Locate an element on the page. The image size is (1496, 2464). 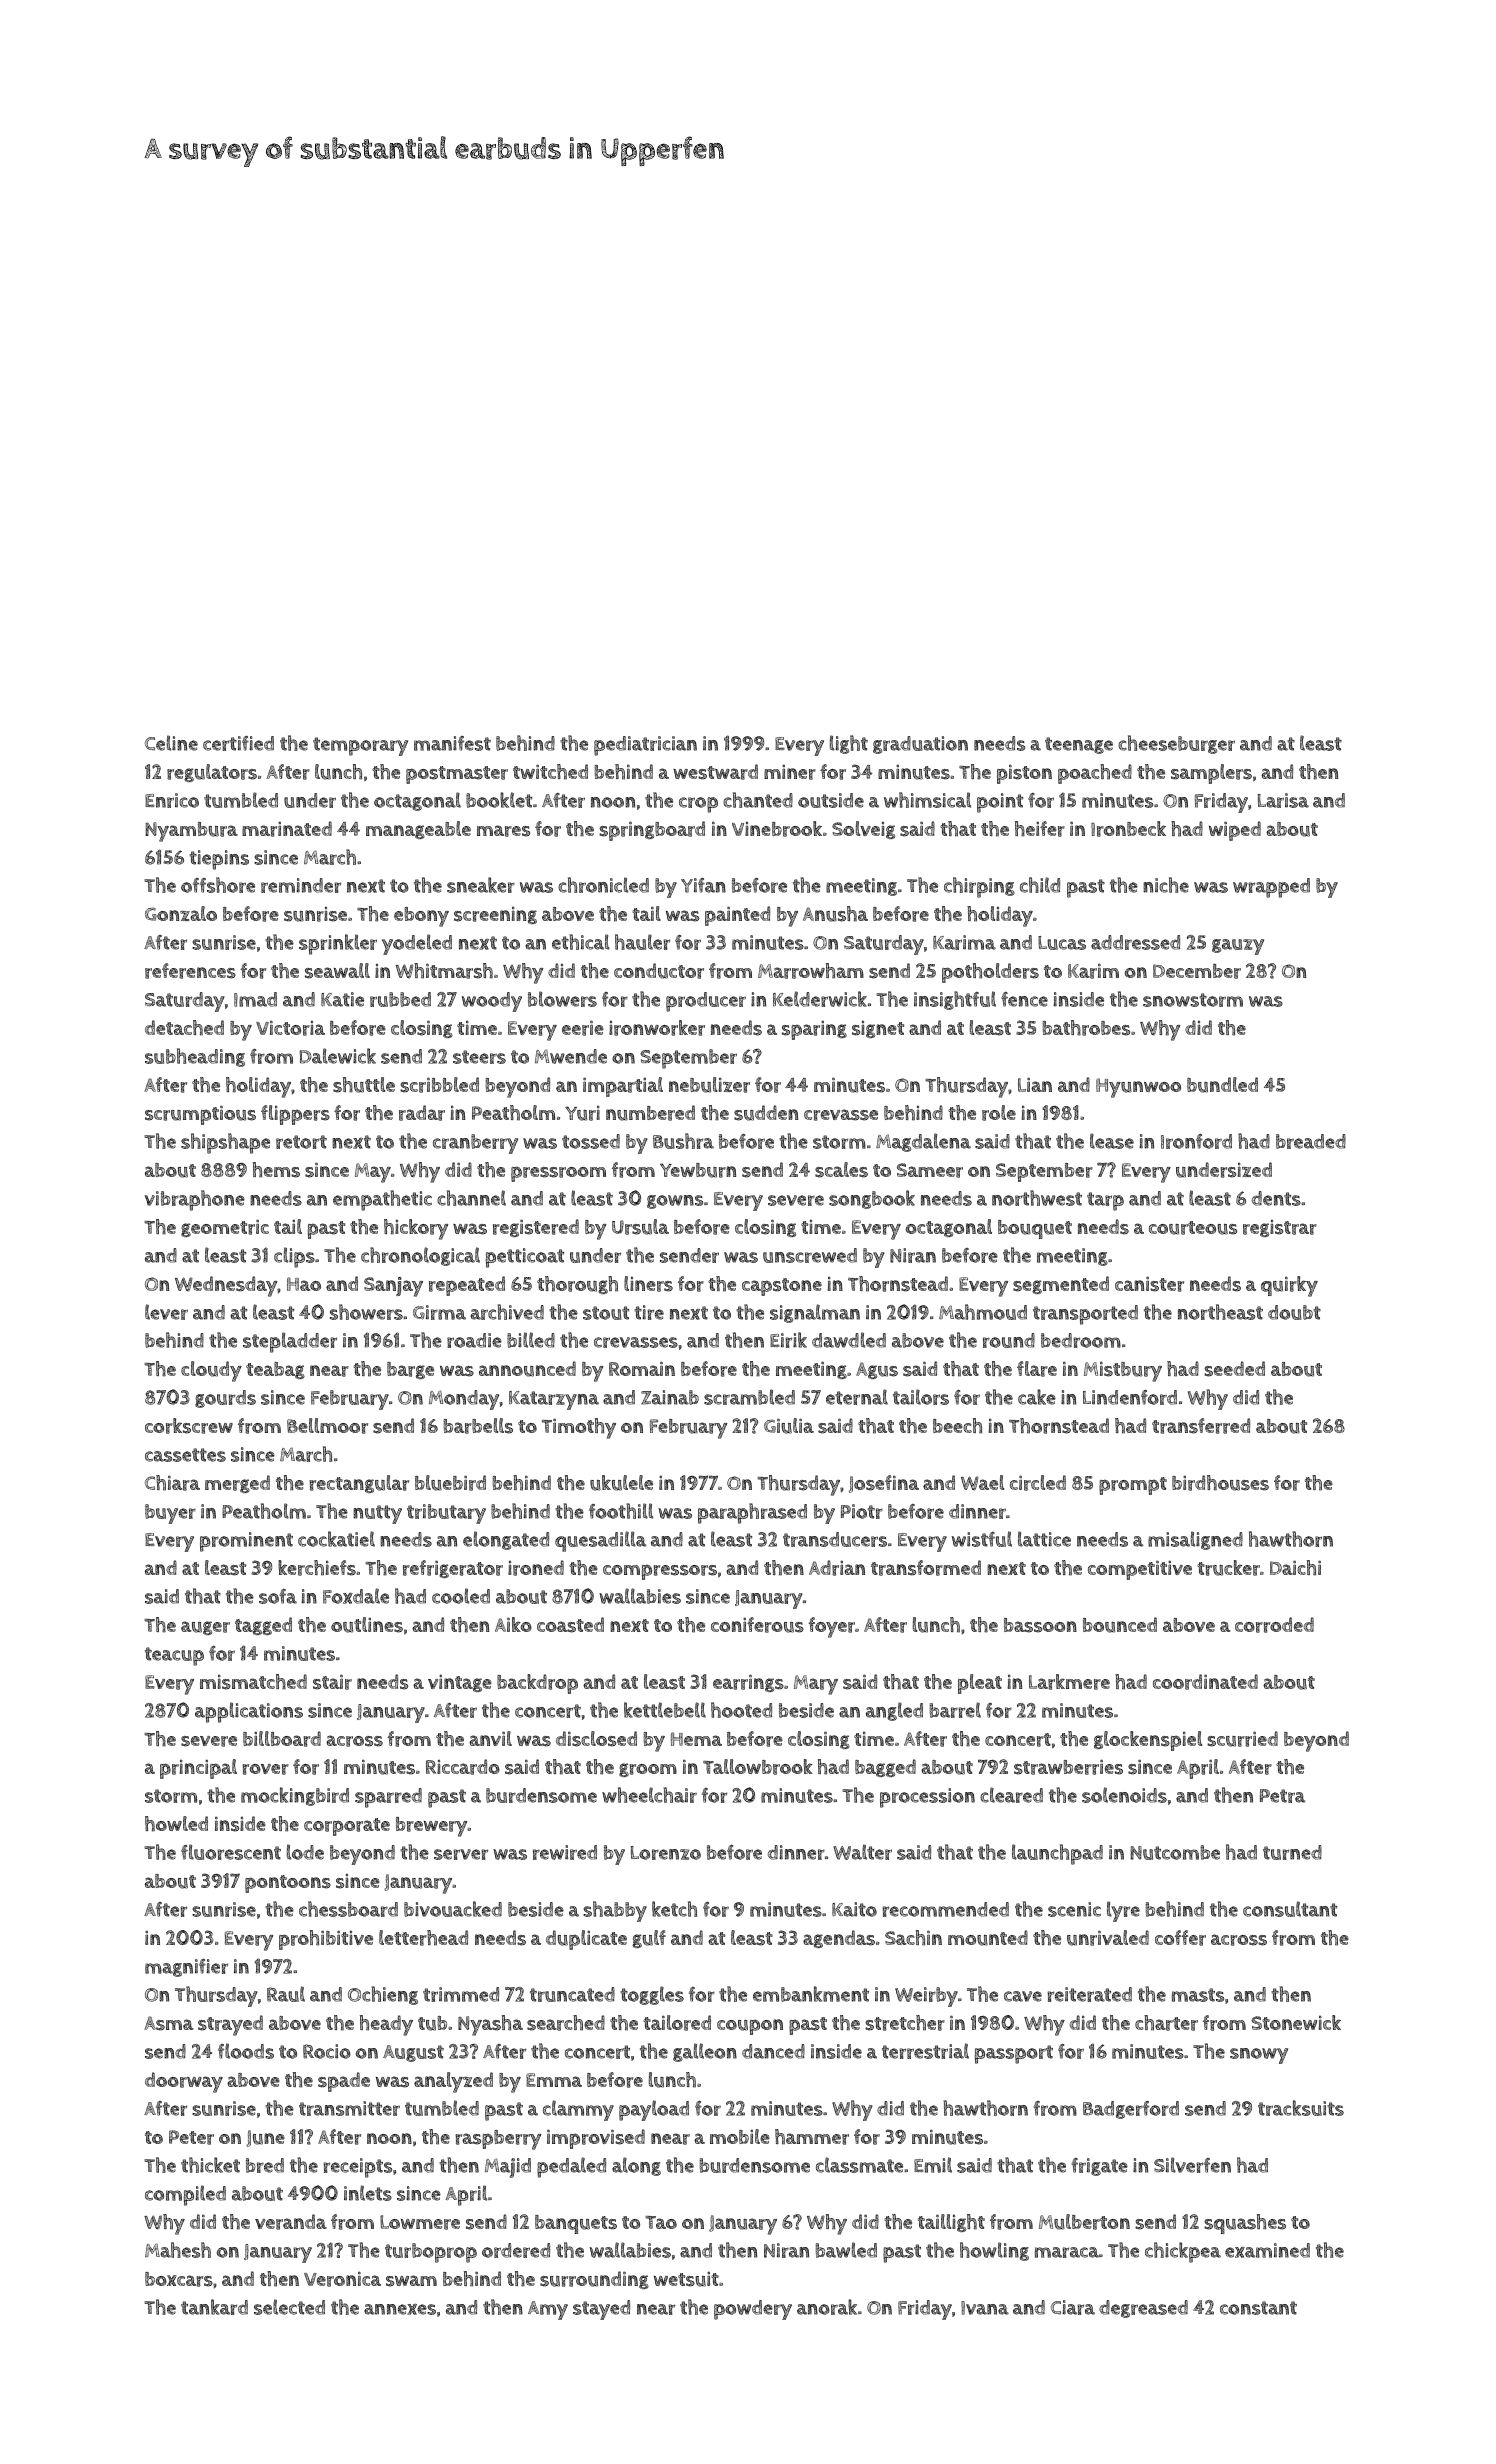
Mahesh is located at coordinates (178, 2250).
